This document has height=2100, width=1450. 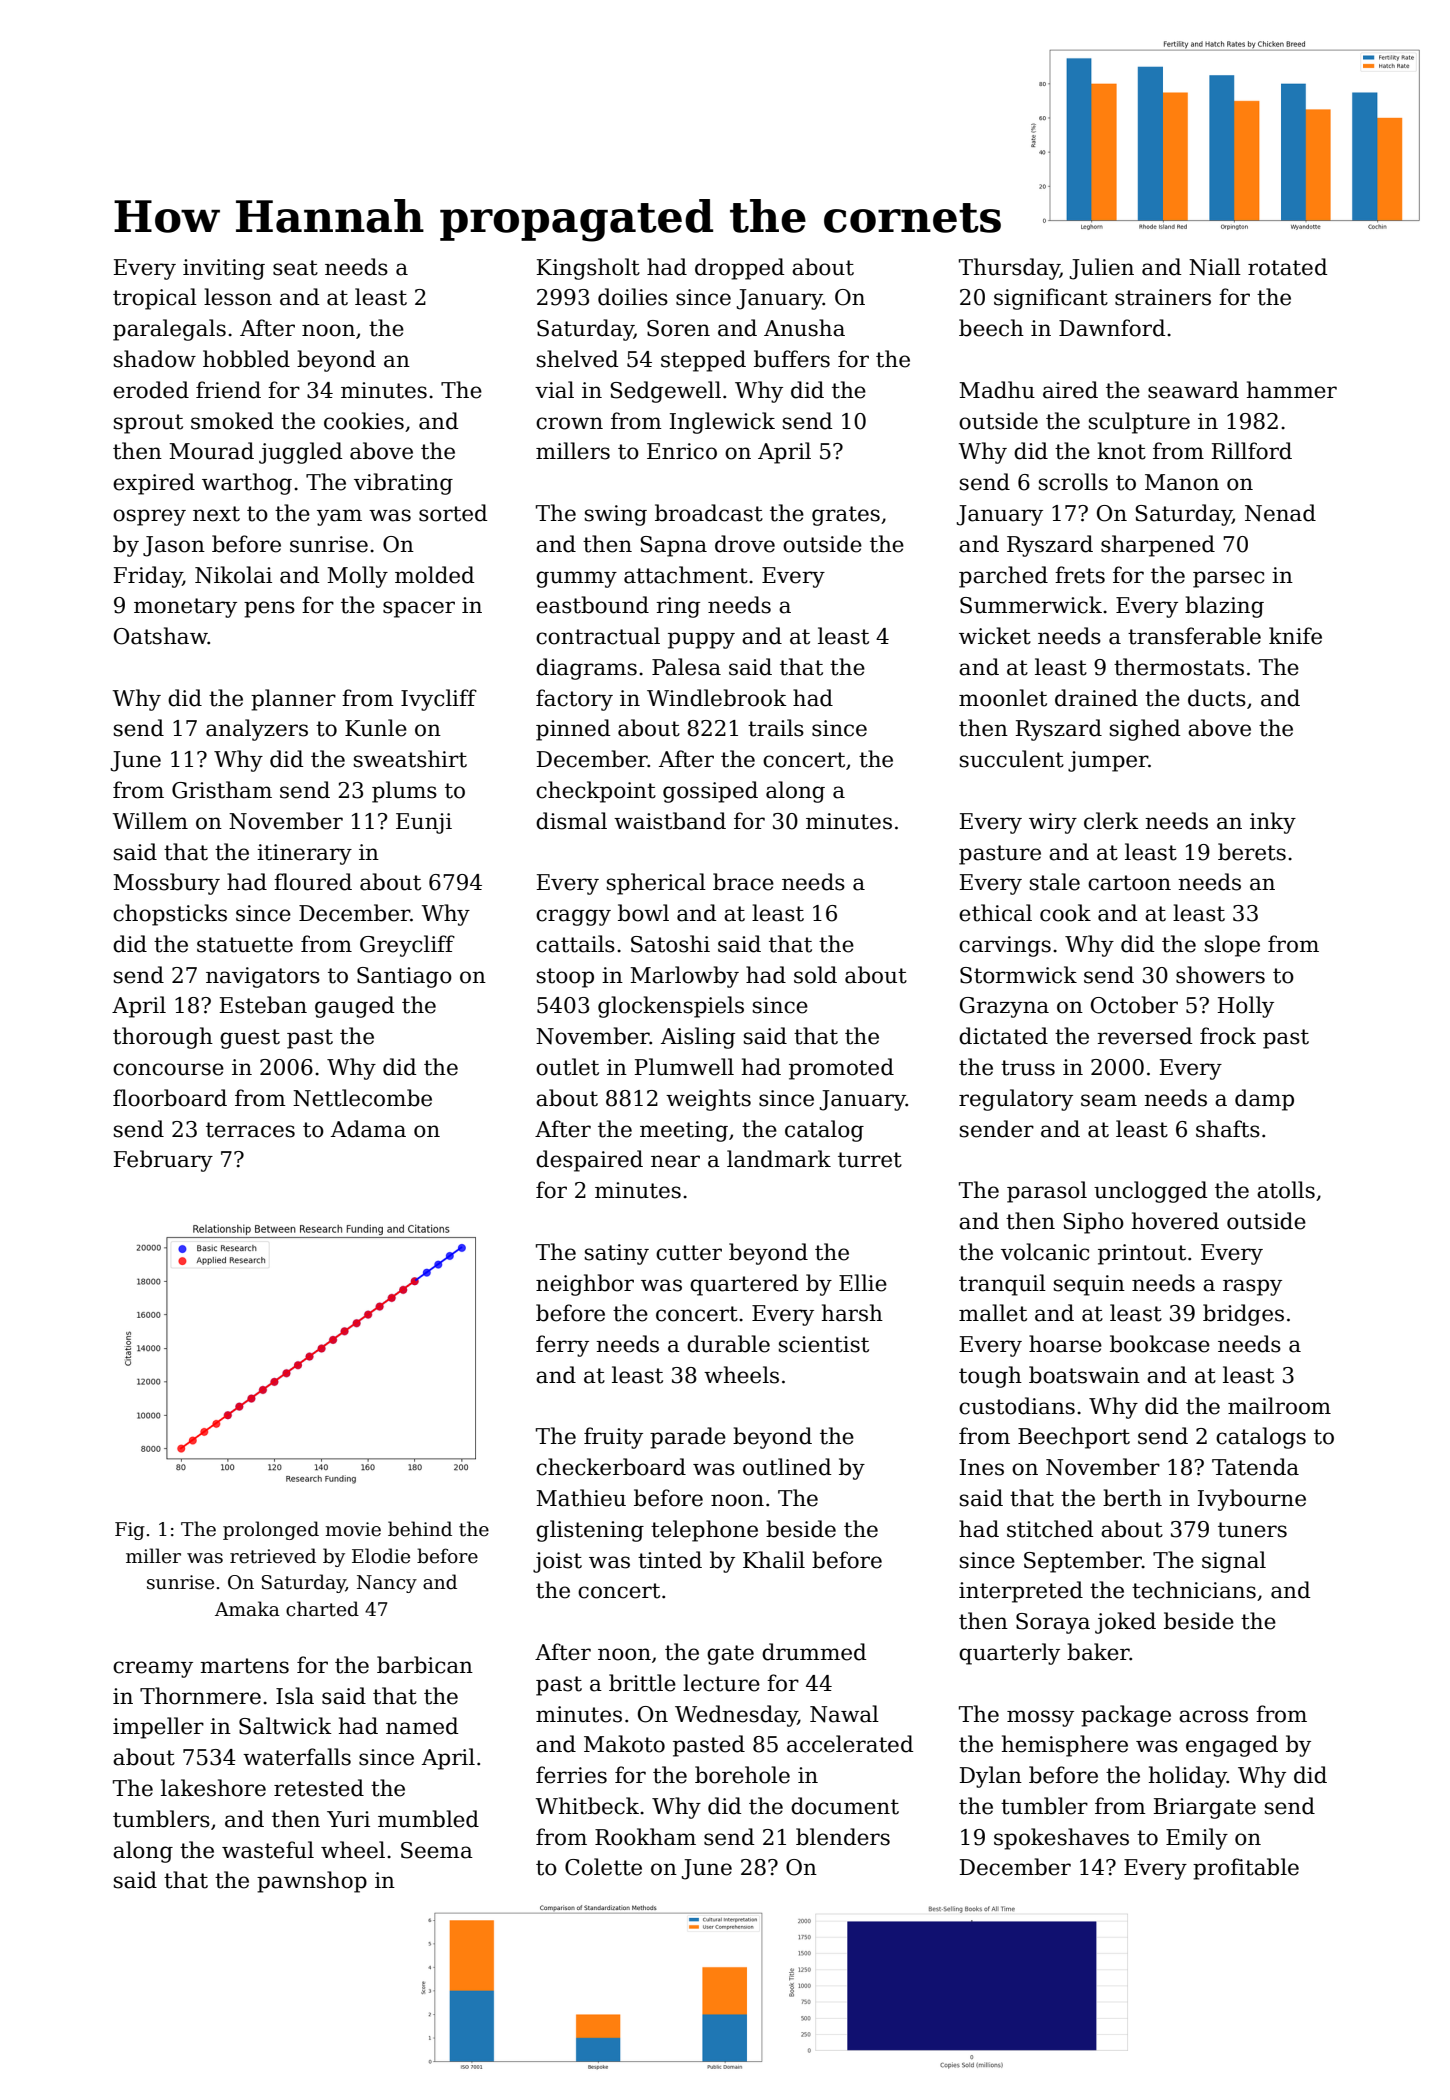 I want to click on raspy, so click(x=1252, y=1287).
